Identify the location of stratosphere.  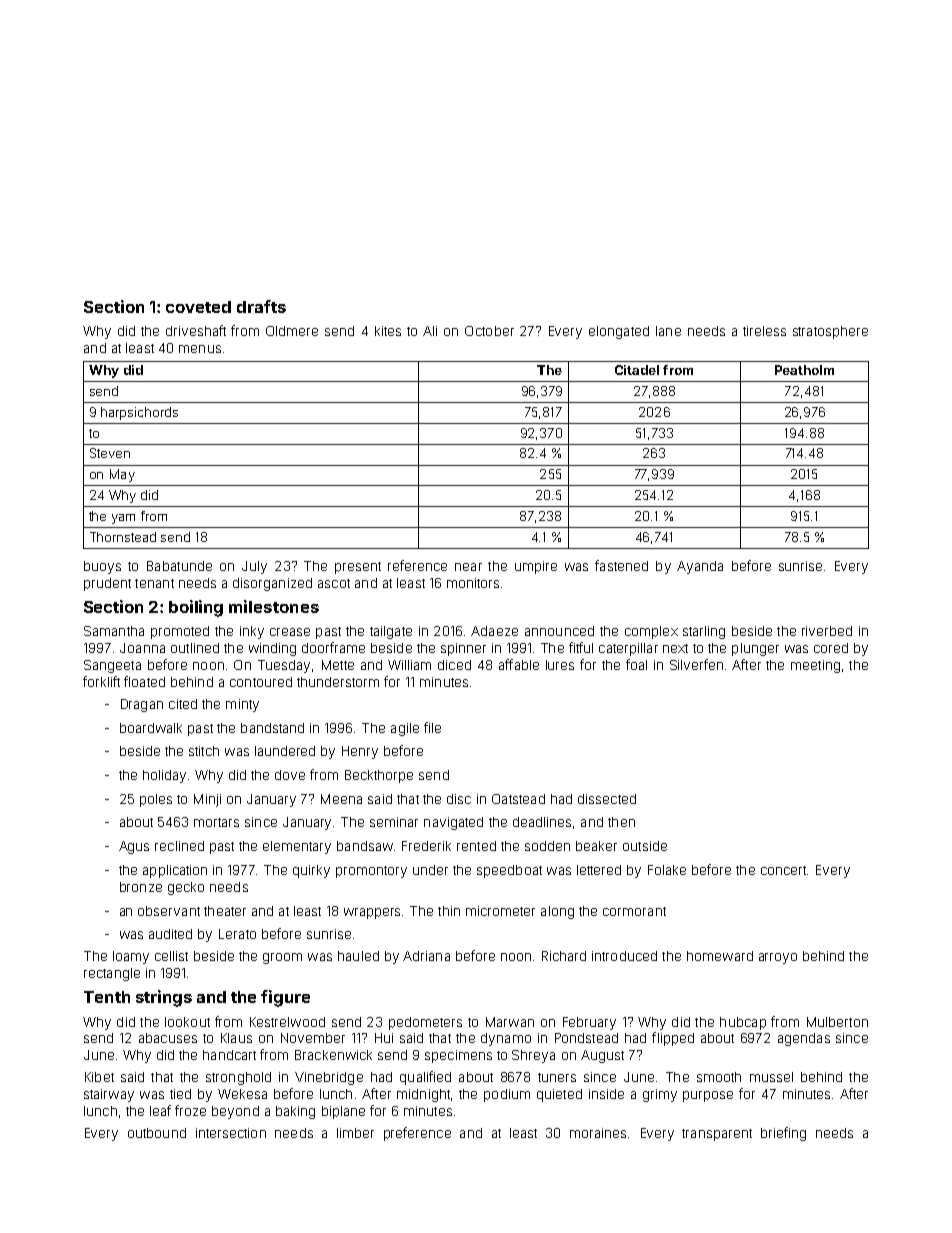
(830, 332).
